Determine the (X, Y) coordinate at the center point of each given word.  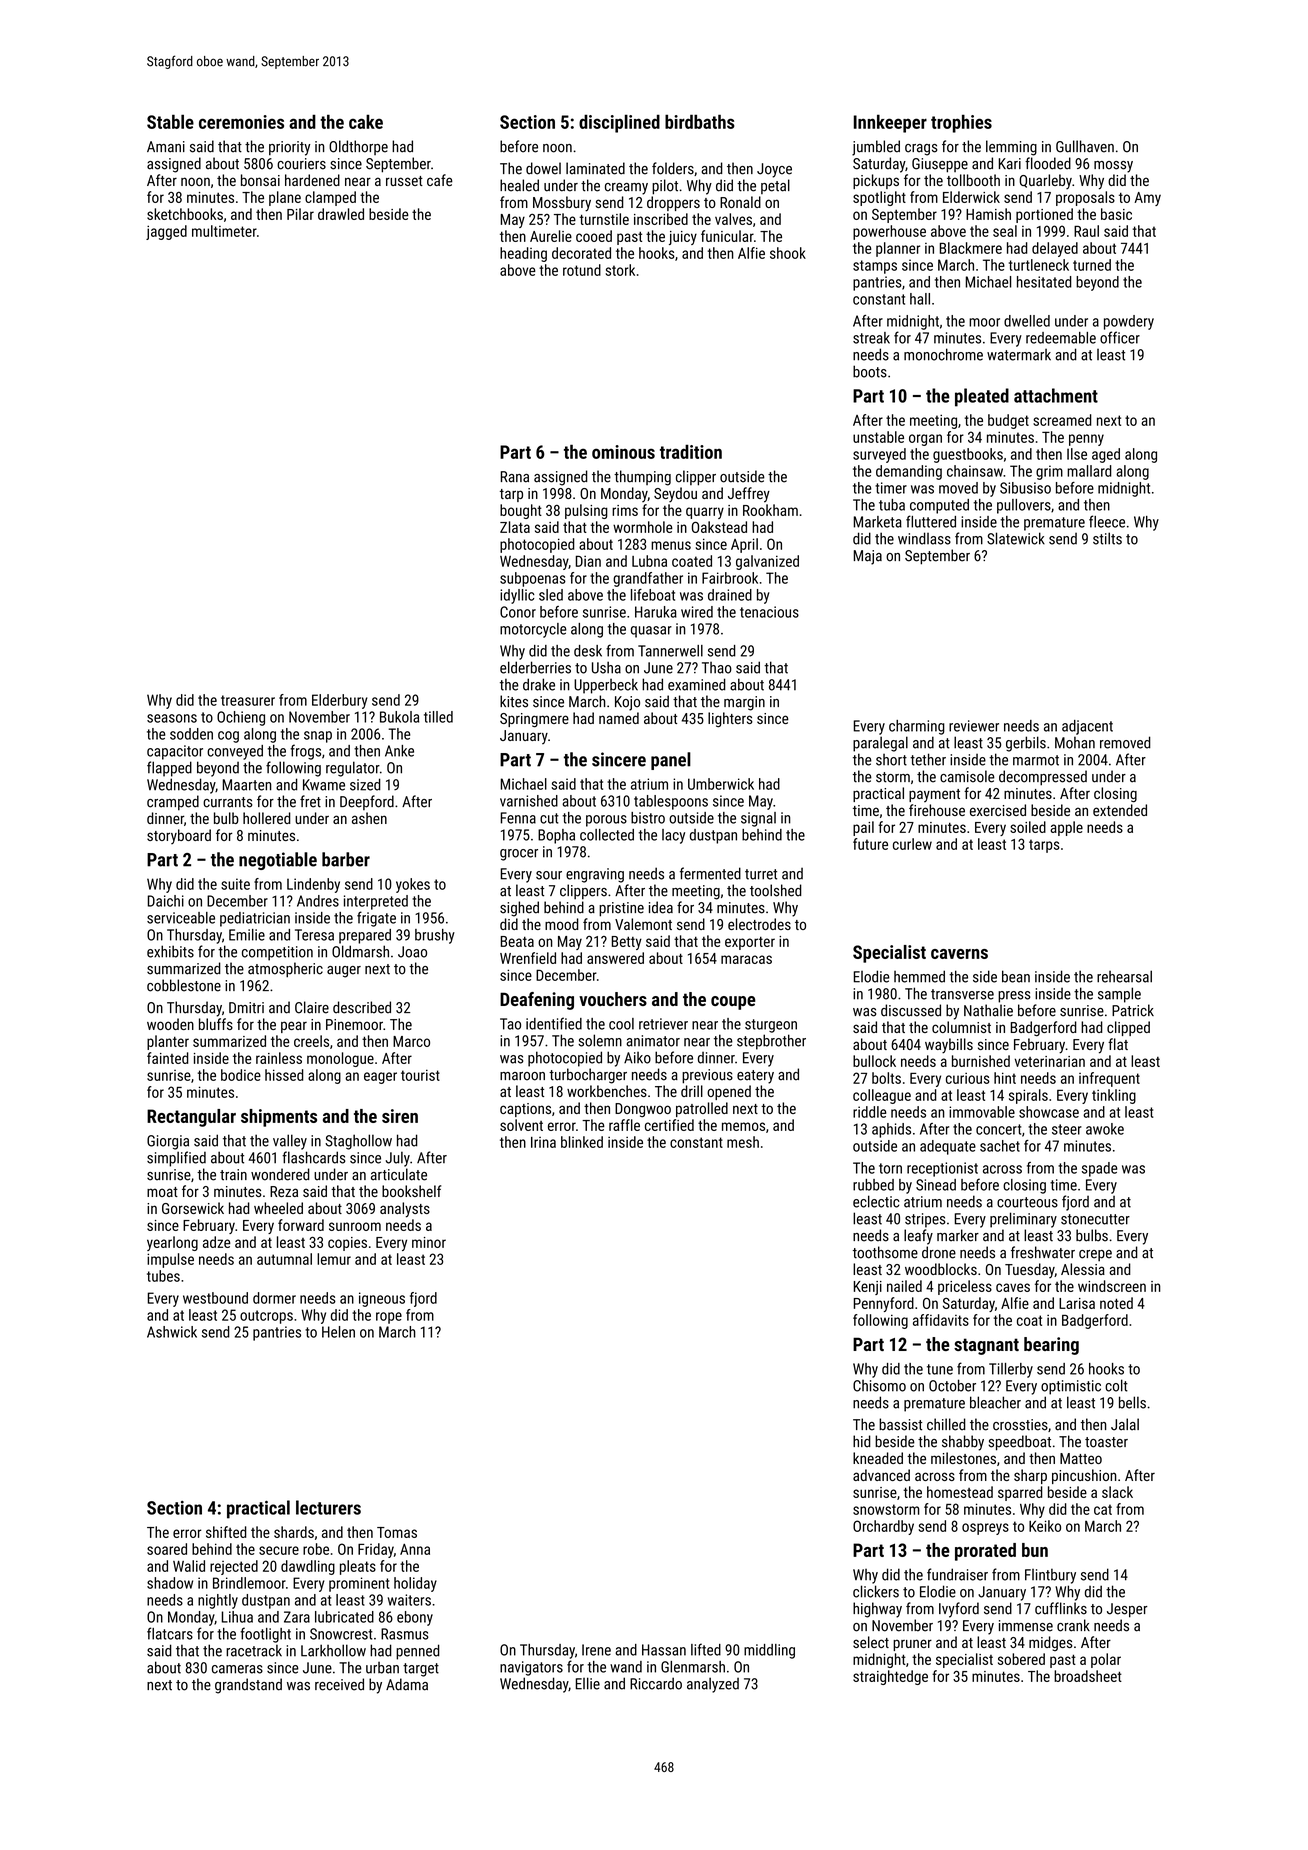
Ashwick (172, 1332)
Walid (189, 1566)
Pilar (300, 214)
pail (863, 828)
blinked (582, 1142)
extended (1120, 810)
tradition (691, 452)
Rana (515, 477)
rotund (582, 270)
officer (1120, 337)
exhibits (170, 951)
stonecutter (1095, 1219)
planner (898, 249)
